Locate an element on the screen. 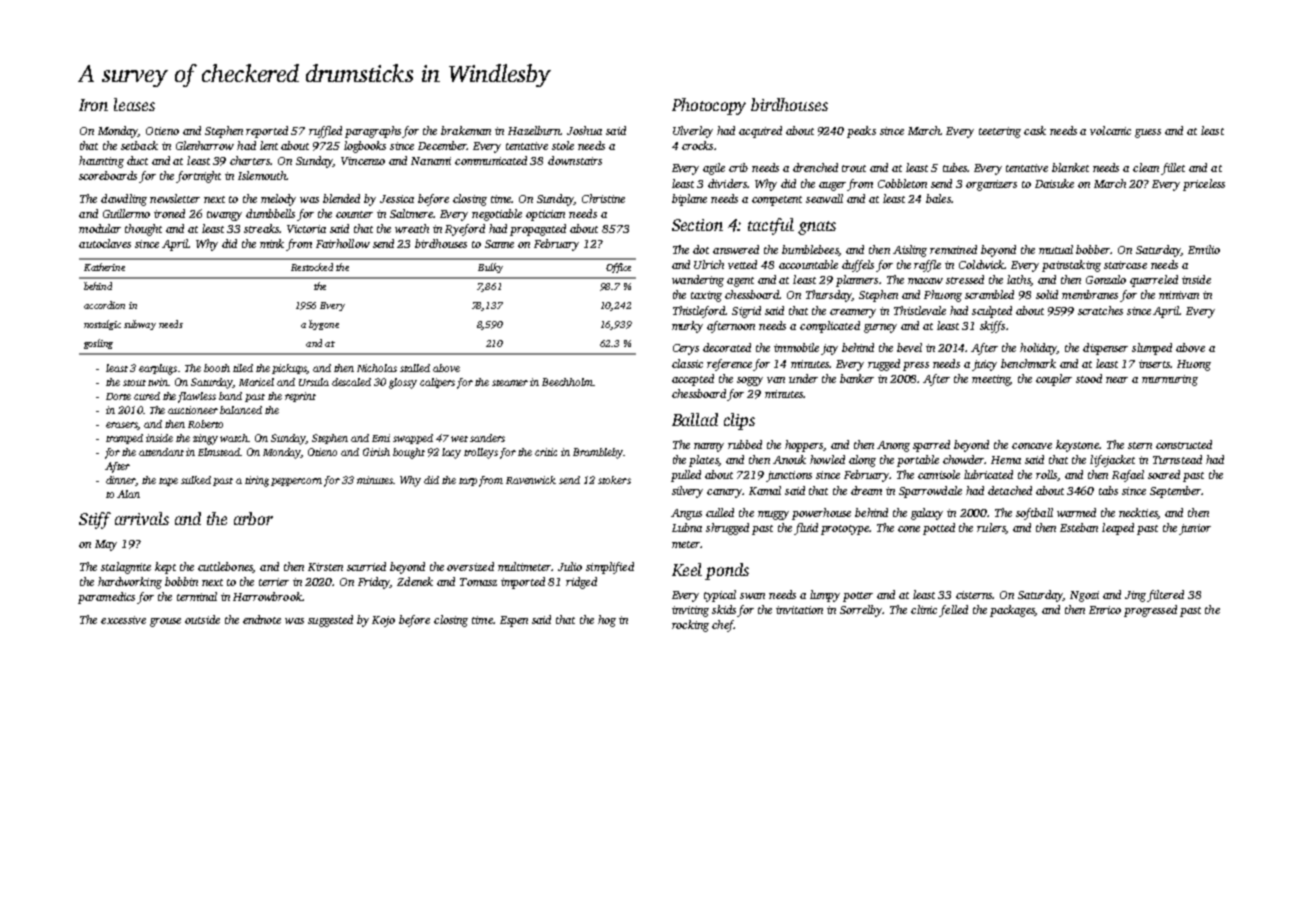 This screenshot has width=1308, height=924. potter is located at coordinates (858, 597).
